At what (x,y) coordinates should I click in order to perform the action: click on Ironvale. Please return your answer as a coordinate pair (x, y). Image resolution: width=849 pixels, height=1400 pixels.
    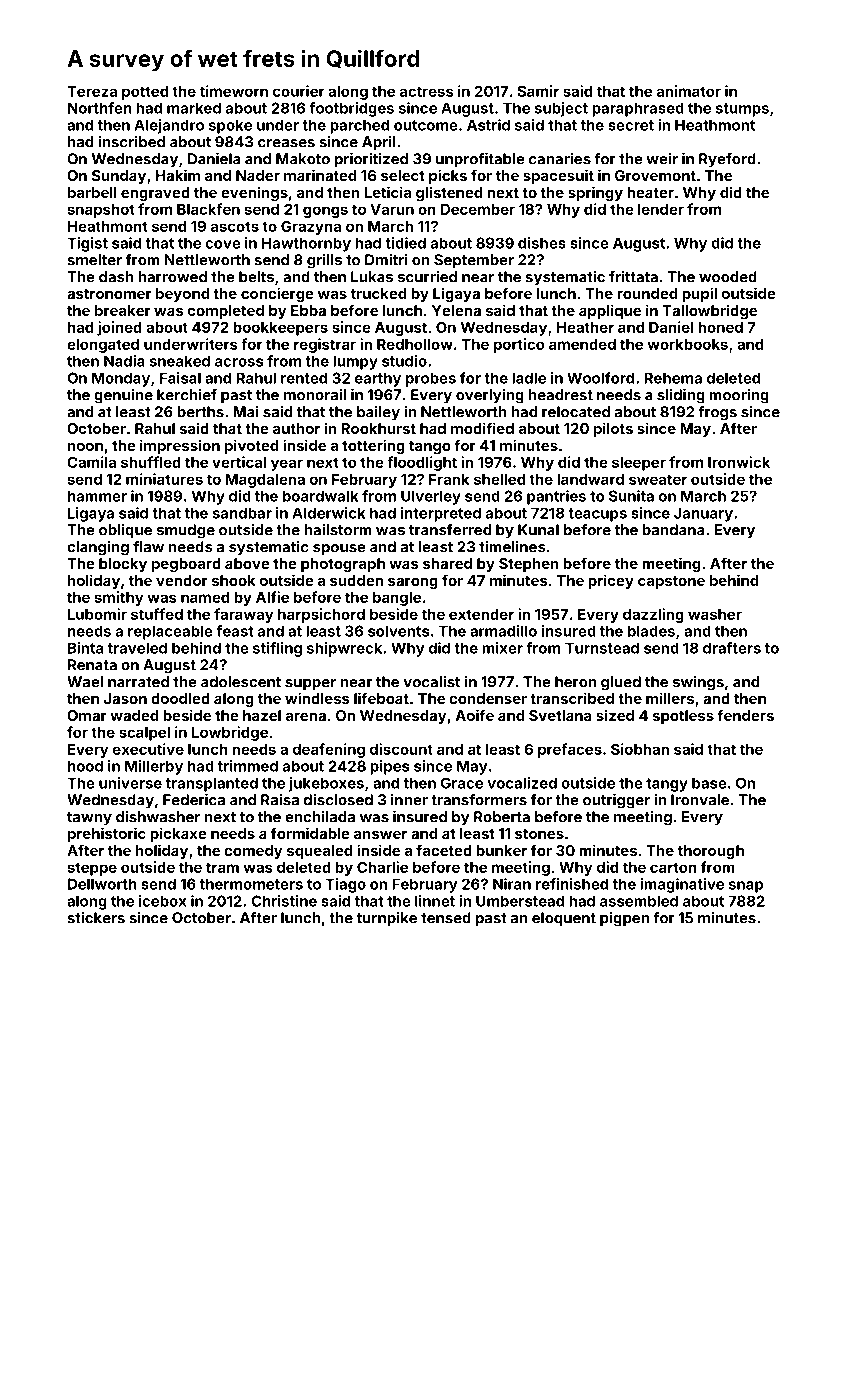
    Looking at the image, I should click on (700, 800).
